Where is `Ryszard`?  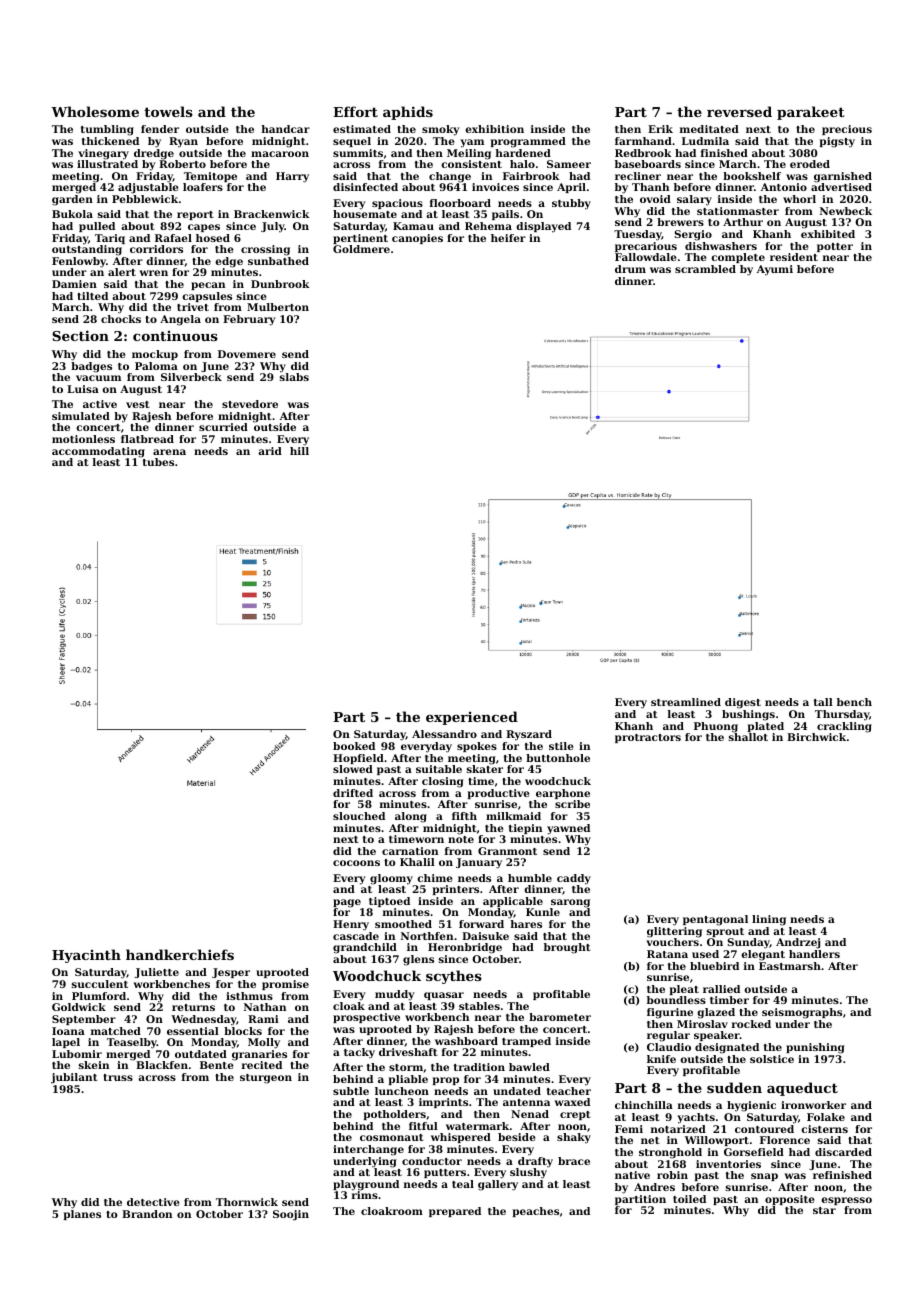
Ryszard is located at coordinates (529, 735).
